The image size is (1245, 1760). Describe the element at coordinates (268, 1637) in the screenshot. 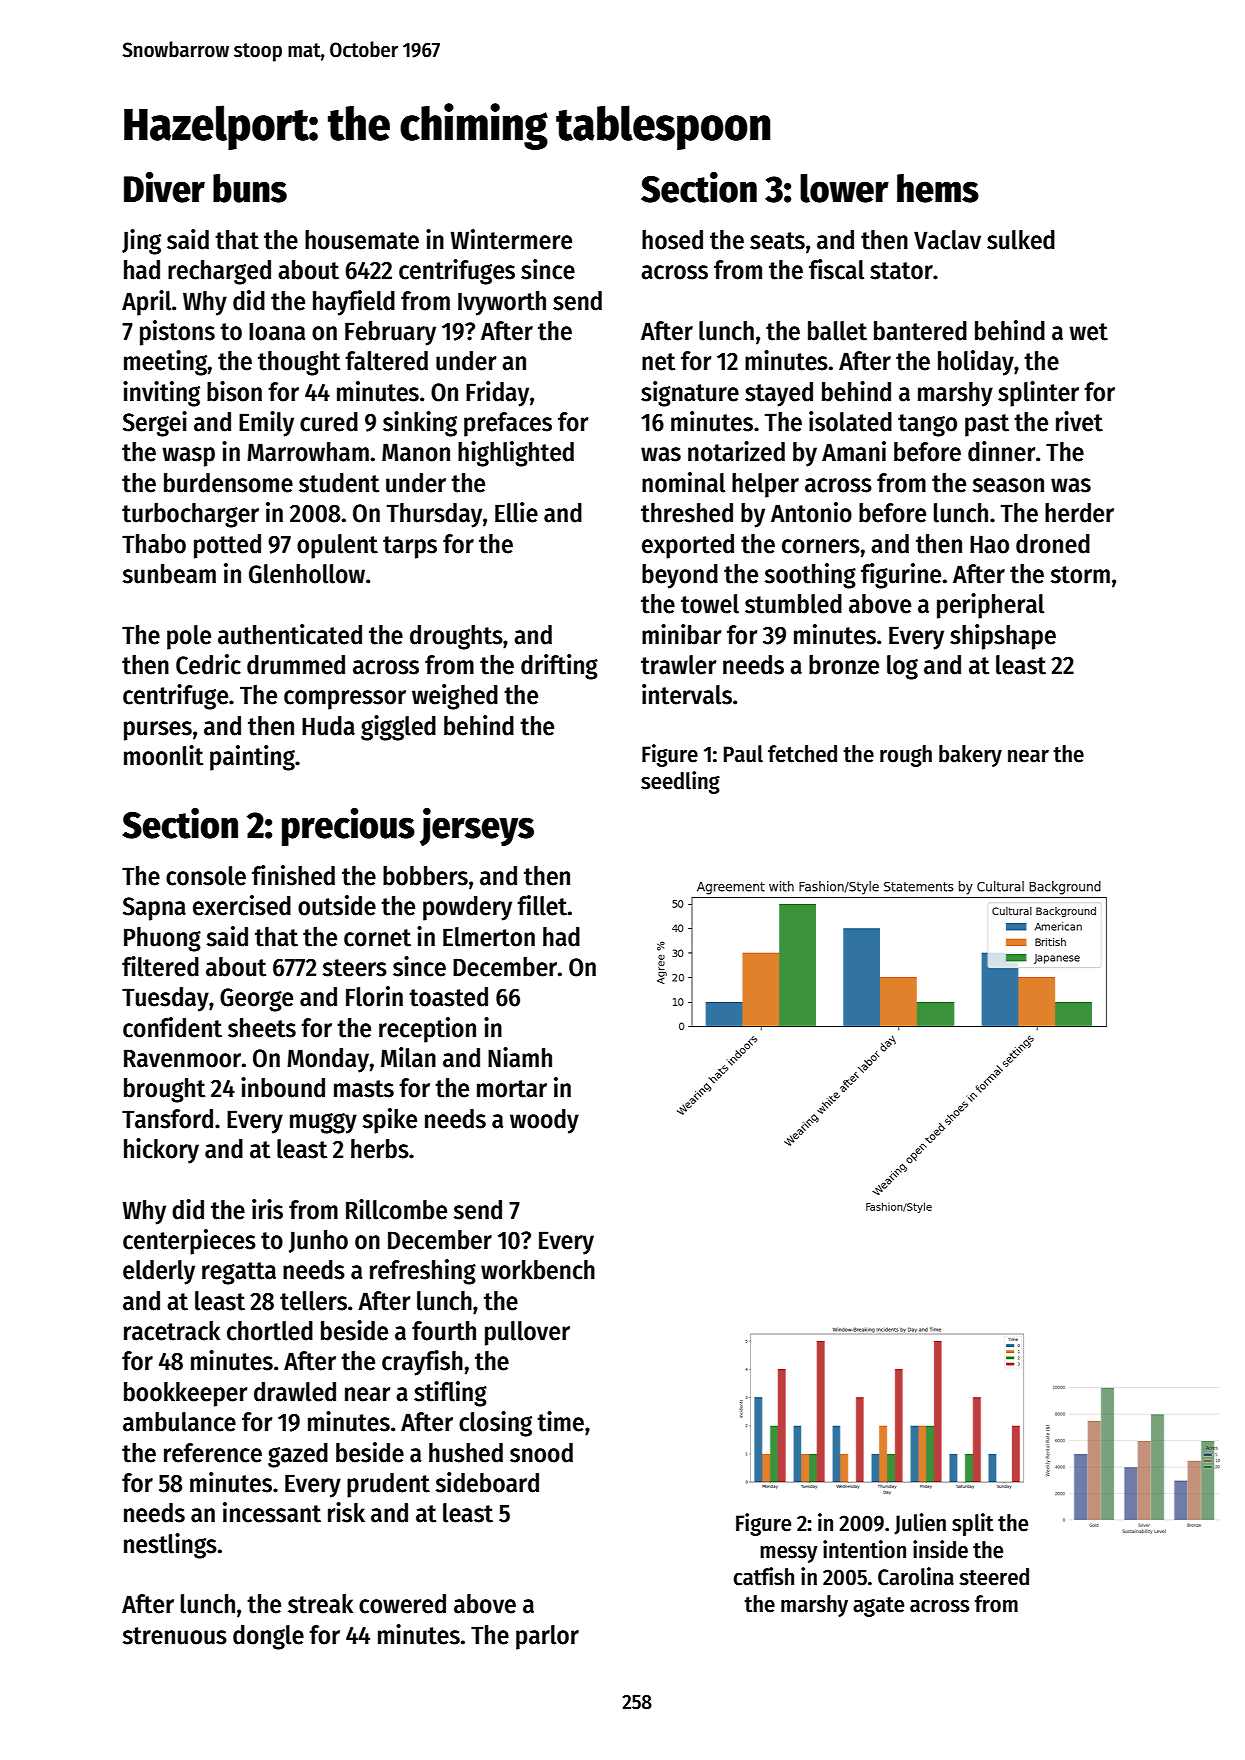

I see `dongle` at that location.
